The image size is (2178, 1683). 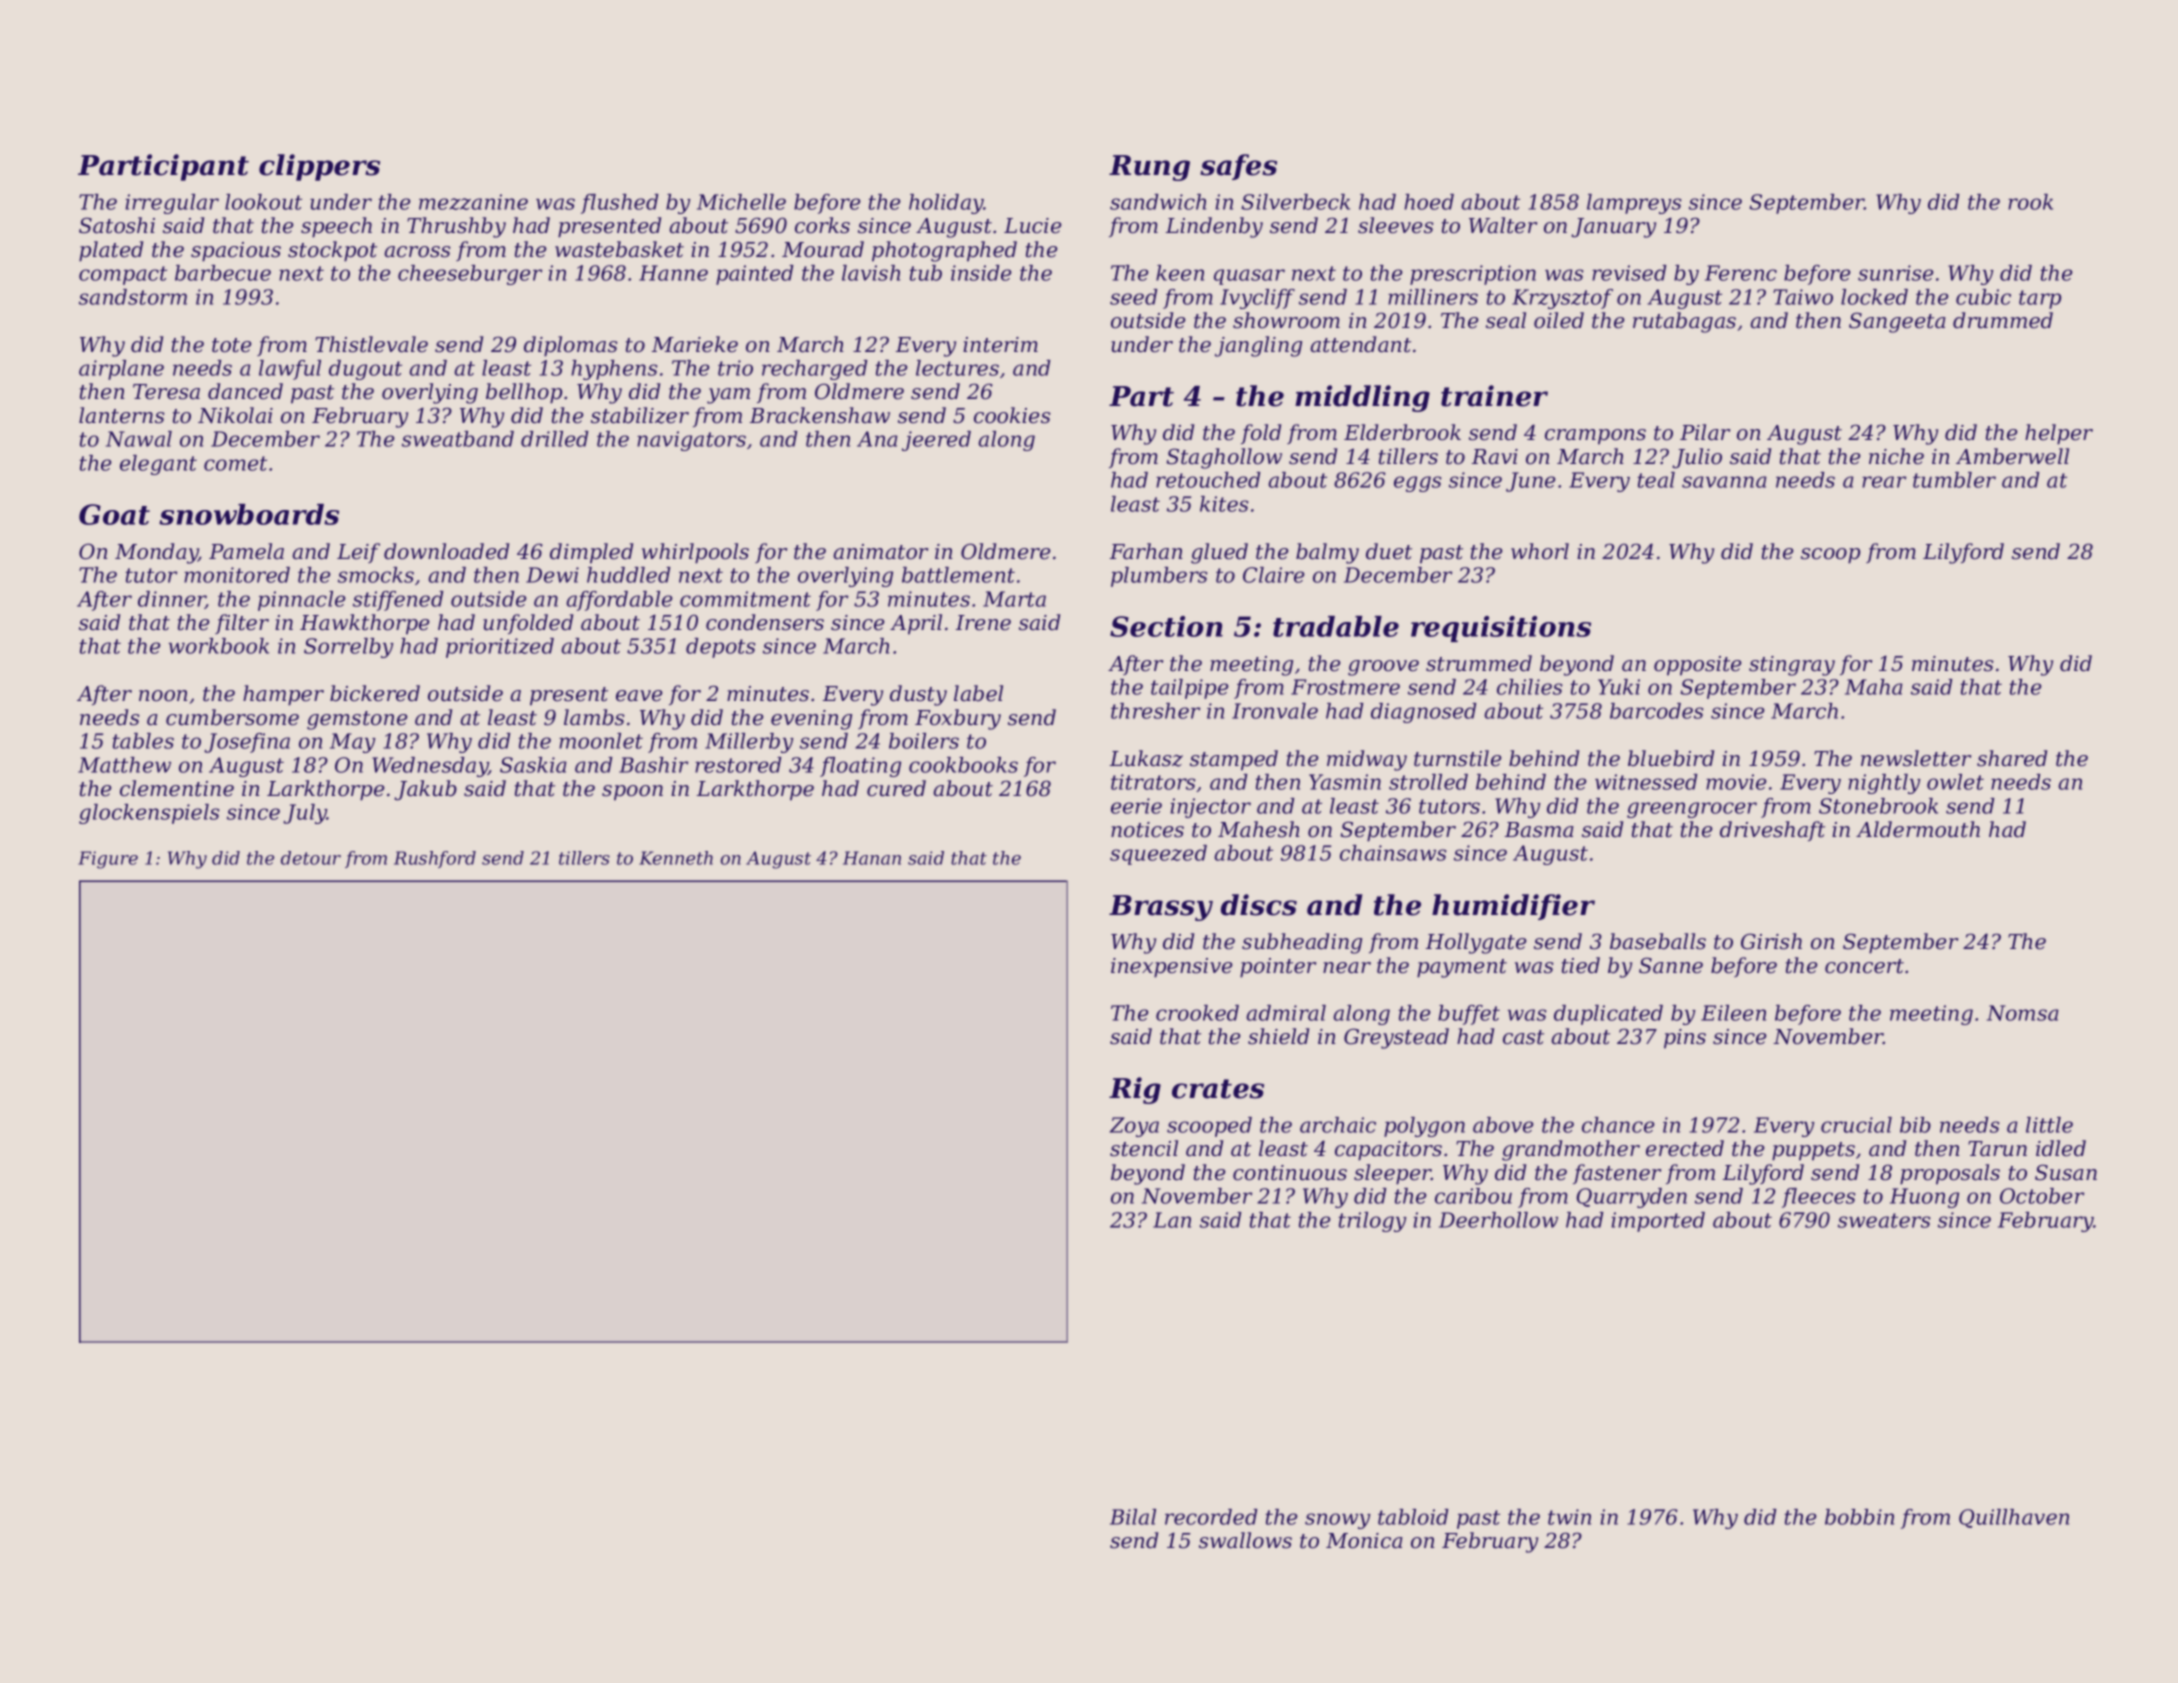 I want to click on lampreys, so click(x=1634, y=204).
